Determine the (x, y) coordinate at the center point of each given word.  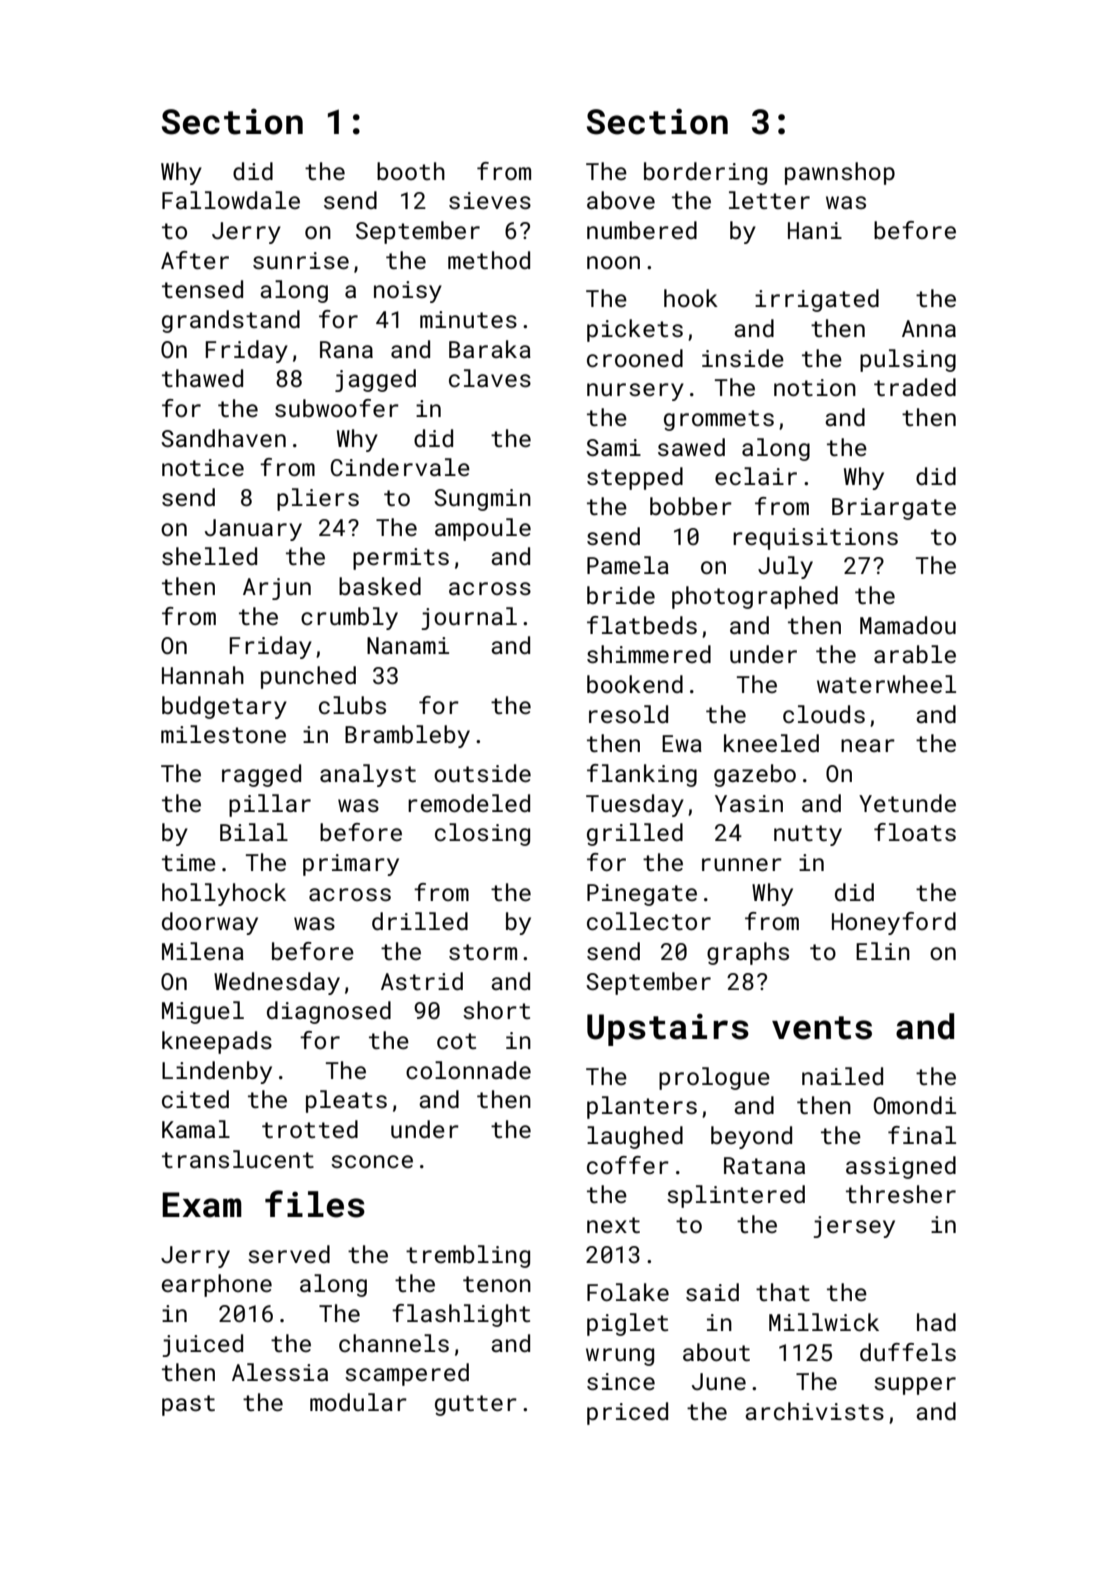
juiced (202, 1345)
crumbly (349, 618)
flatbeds (642, 625)
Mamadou (908, 625)
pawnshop (840, 173)
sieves (490, 200)
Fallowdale (231, 200)
